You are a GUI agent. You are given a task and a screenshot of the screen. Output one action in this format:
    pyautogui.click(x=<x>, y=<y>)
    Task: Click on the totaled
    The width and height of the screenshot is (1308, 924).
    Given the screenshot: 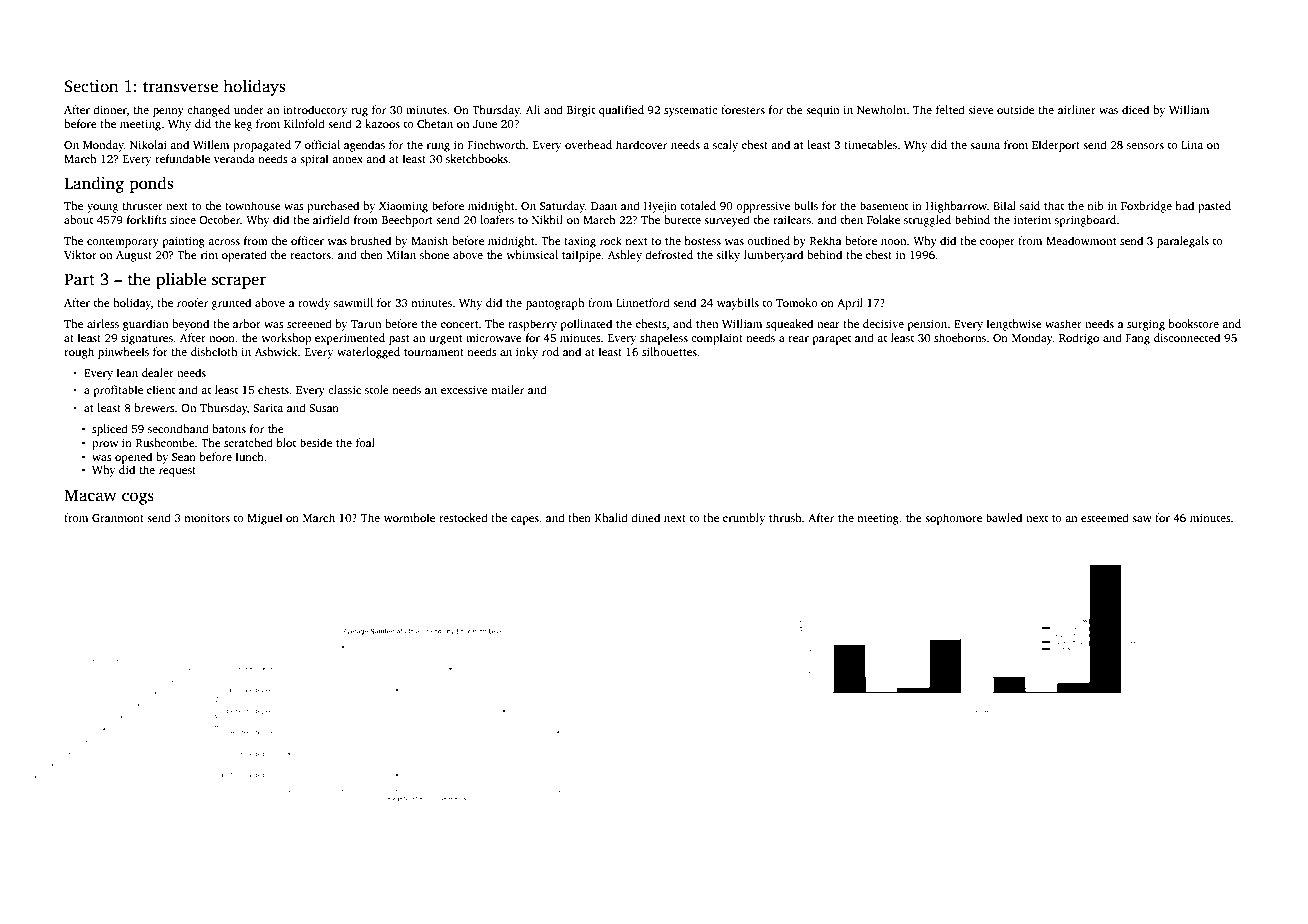 What is the action you would take?
    pyautogui.click(x=698, y=205)
